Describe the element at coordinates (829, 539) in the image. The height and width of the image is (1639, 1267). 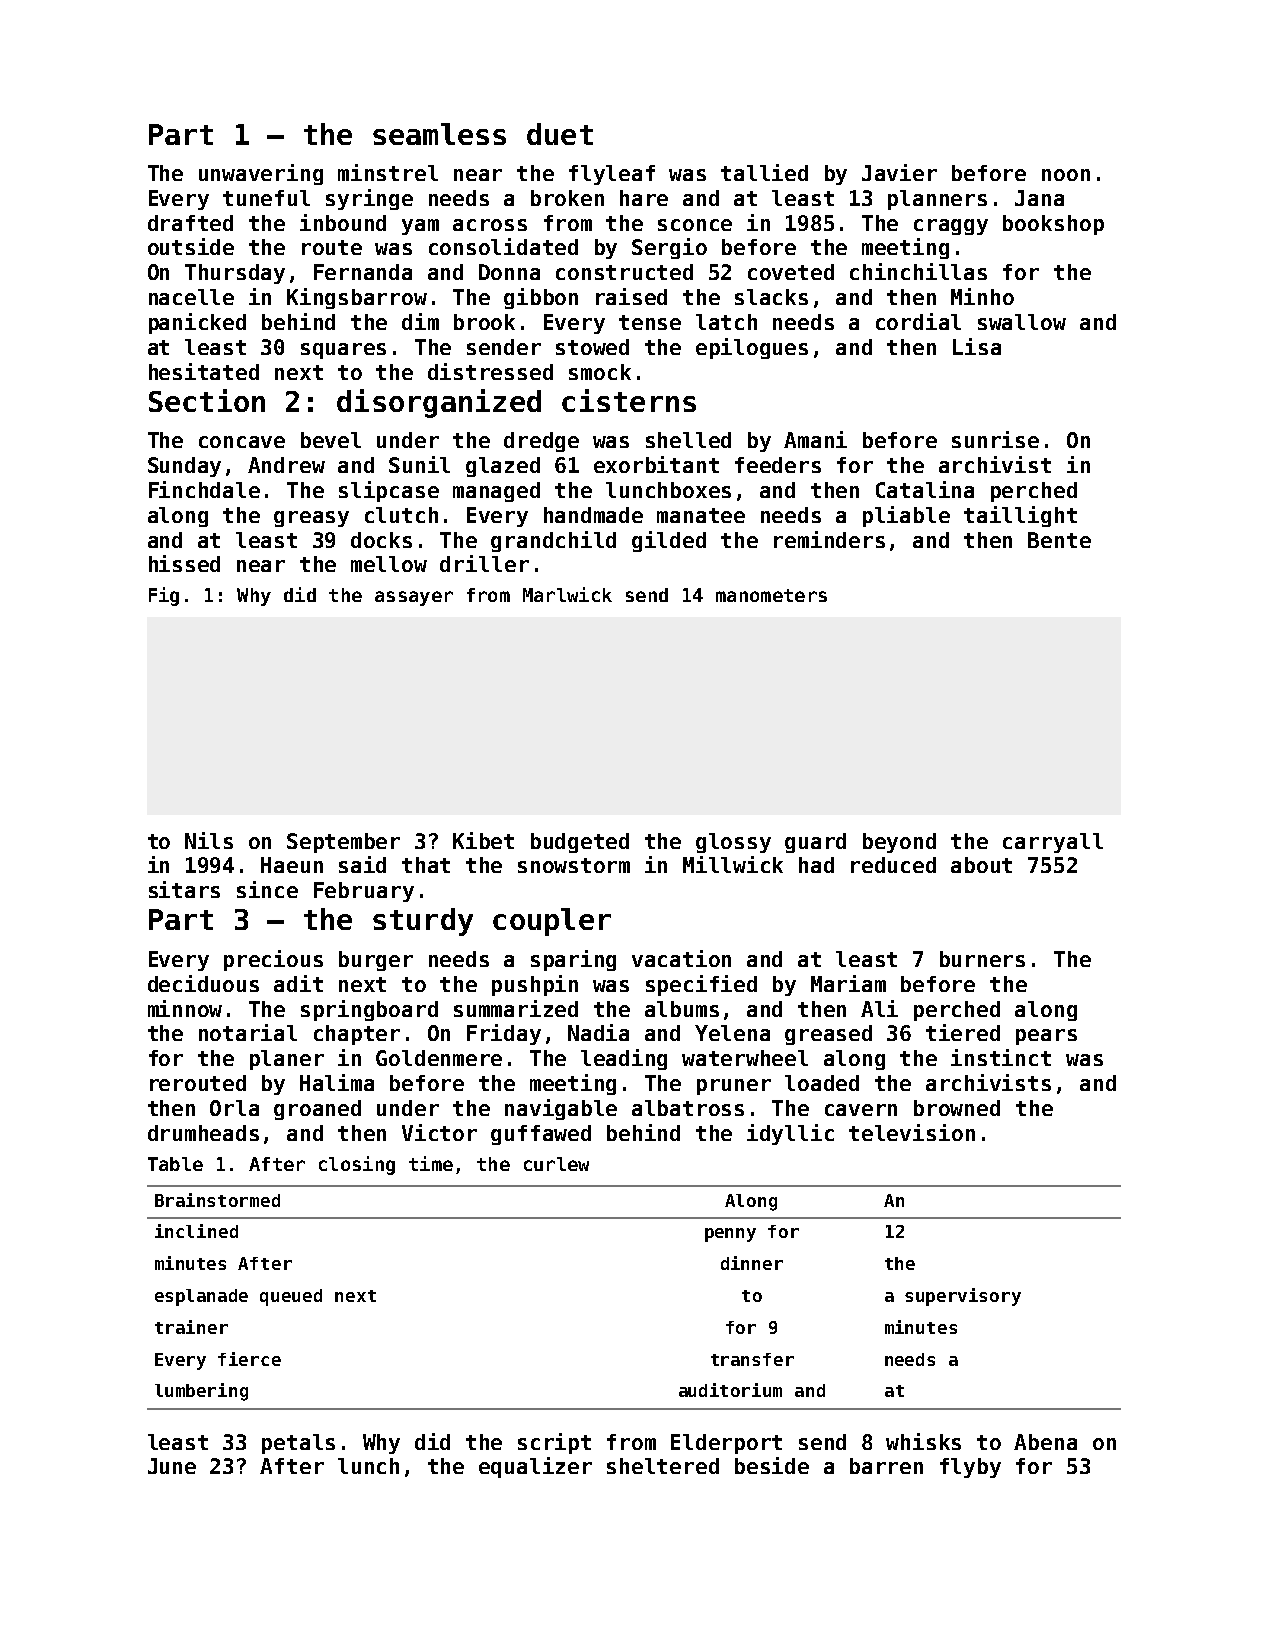
I see `reminders` at that location.
